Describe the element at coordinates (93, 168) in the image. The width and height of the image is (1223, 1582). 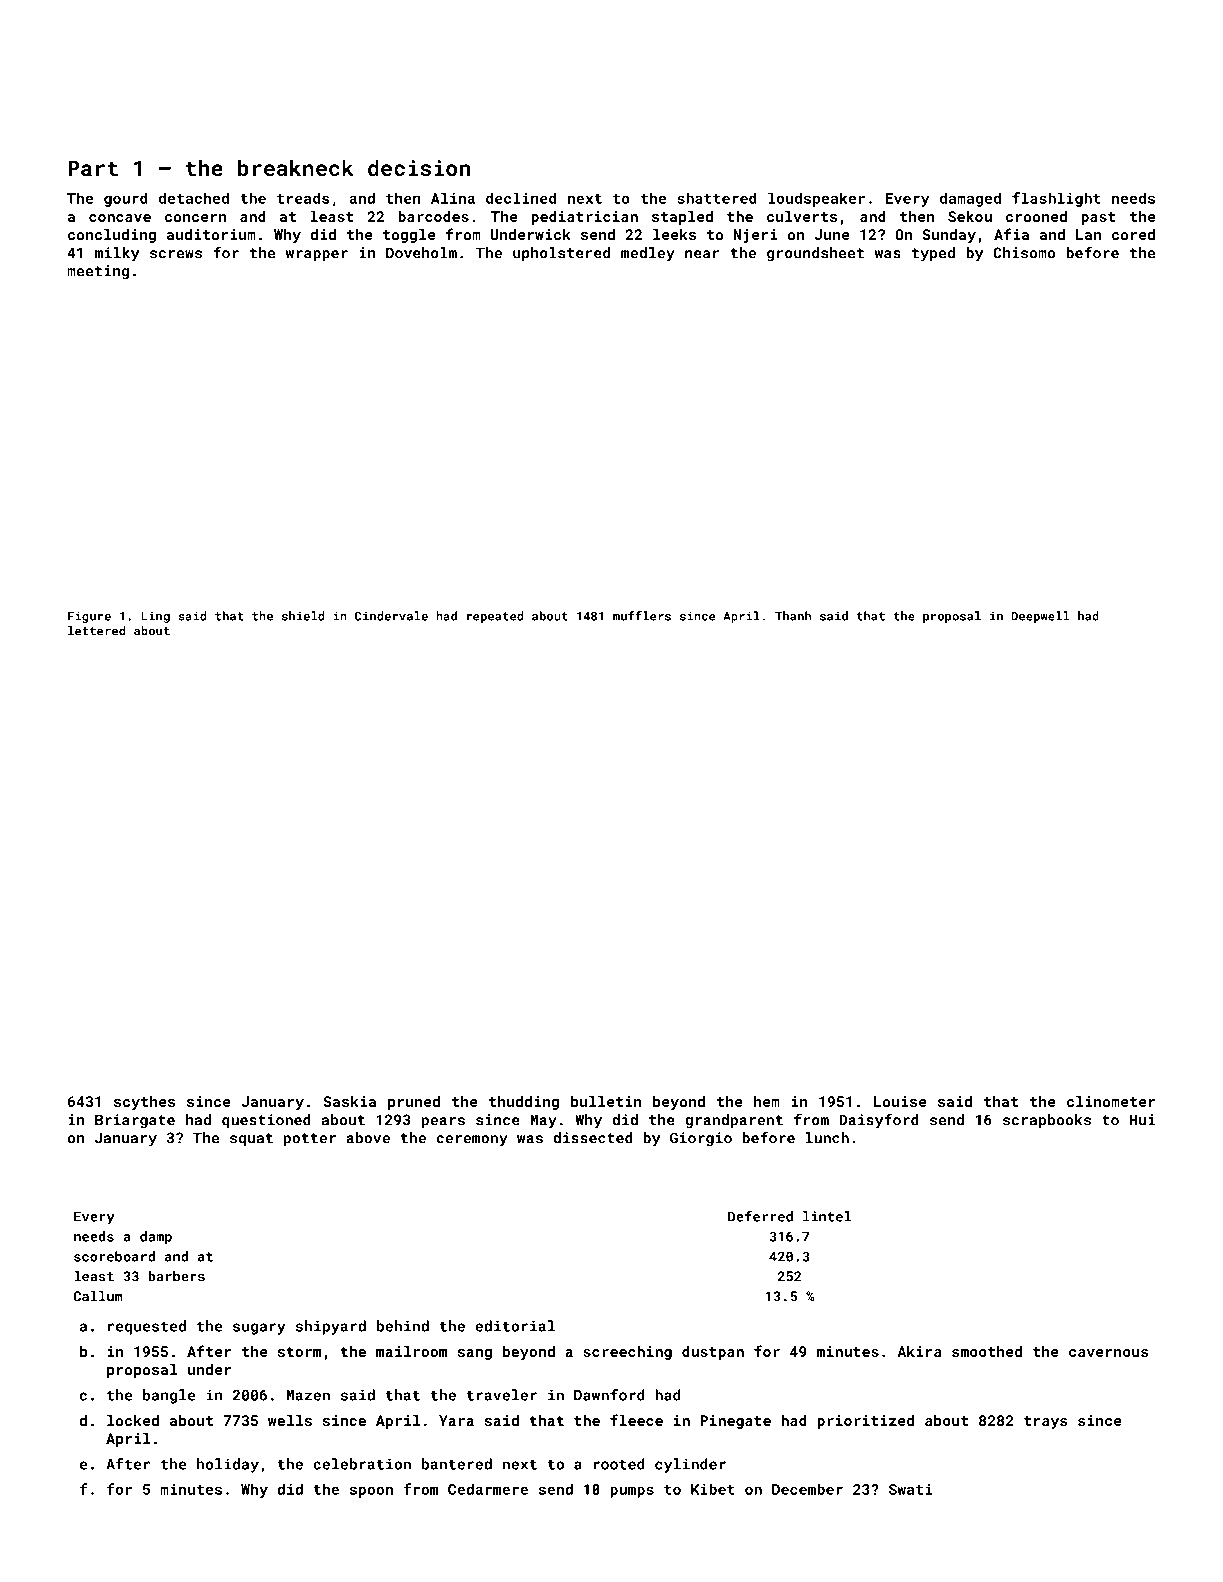
I see `Part` at that location.
